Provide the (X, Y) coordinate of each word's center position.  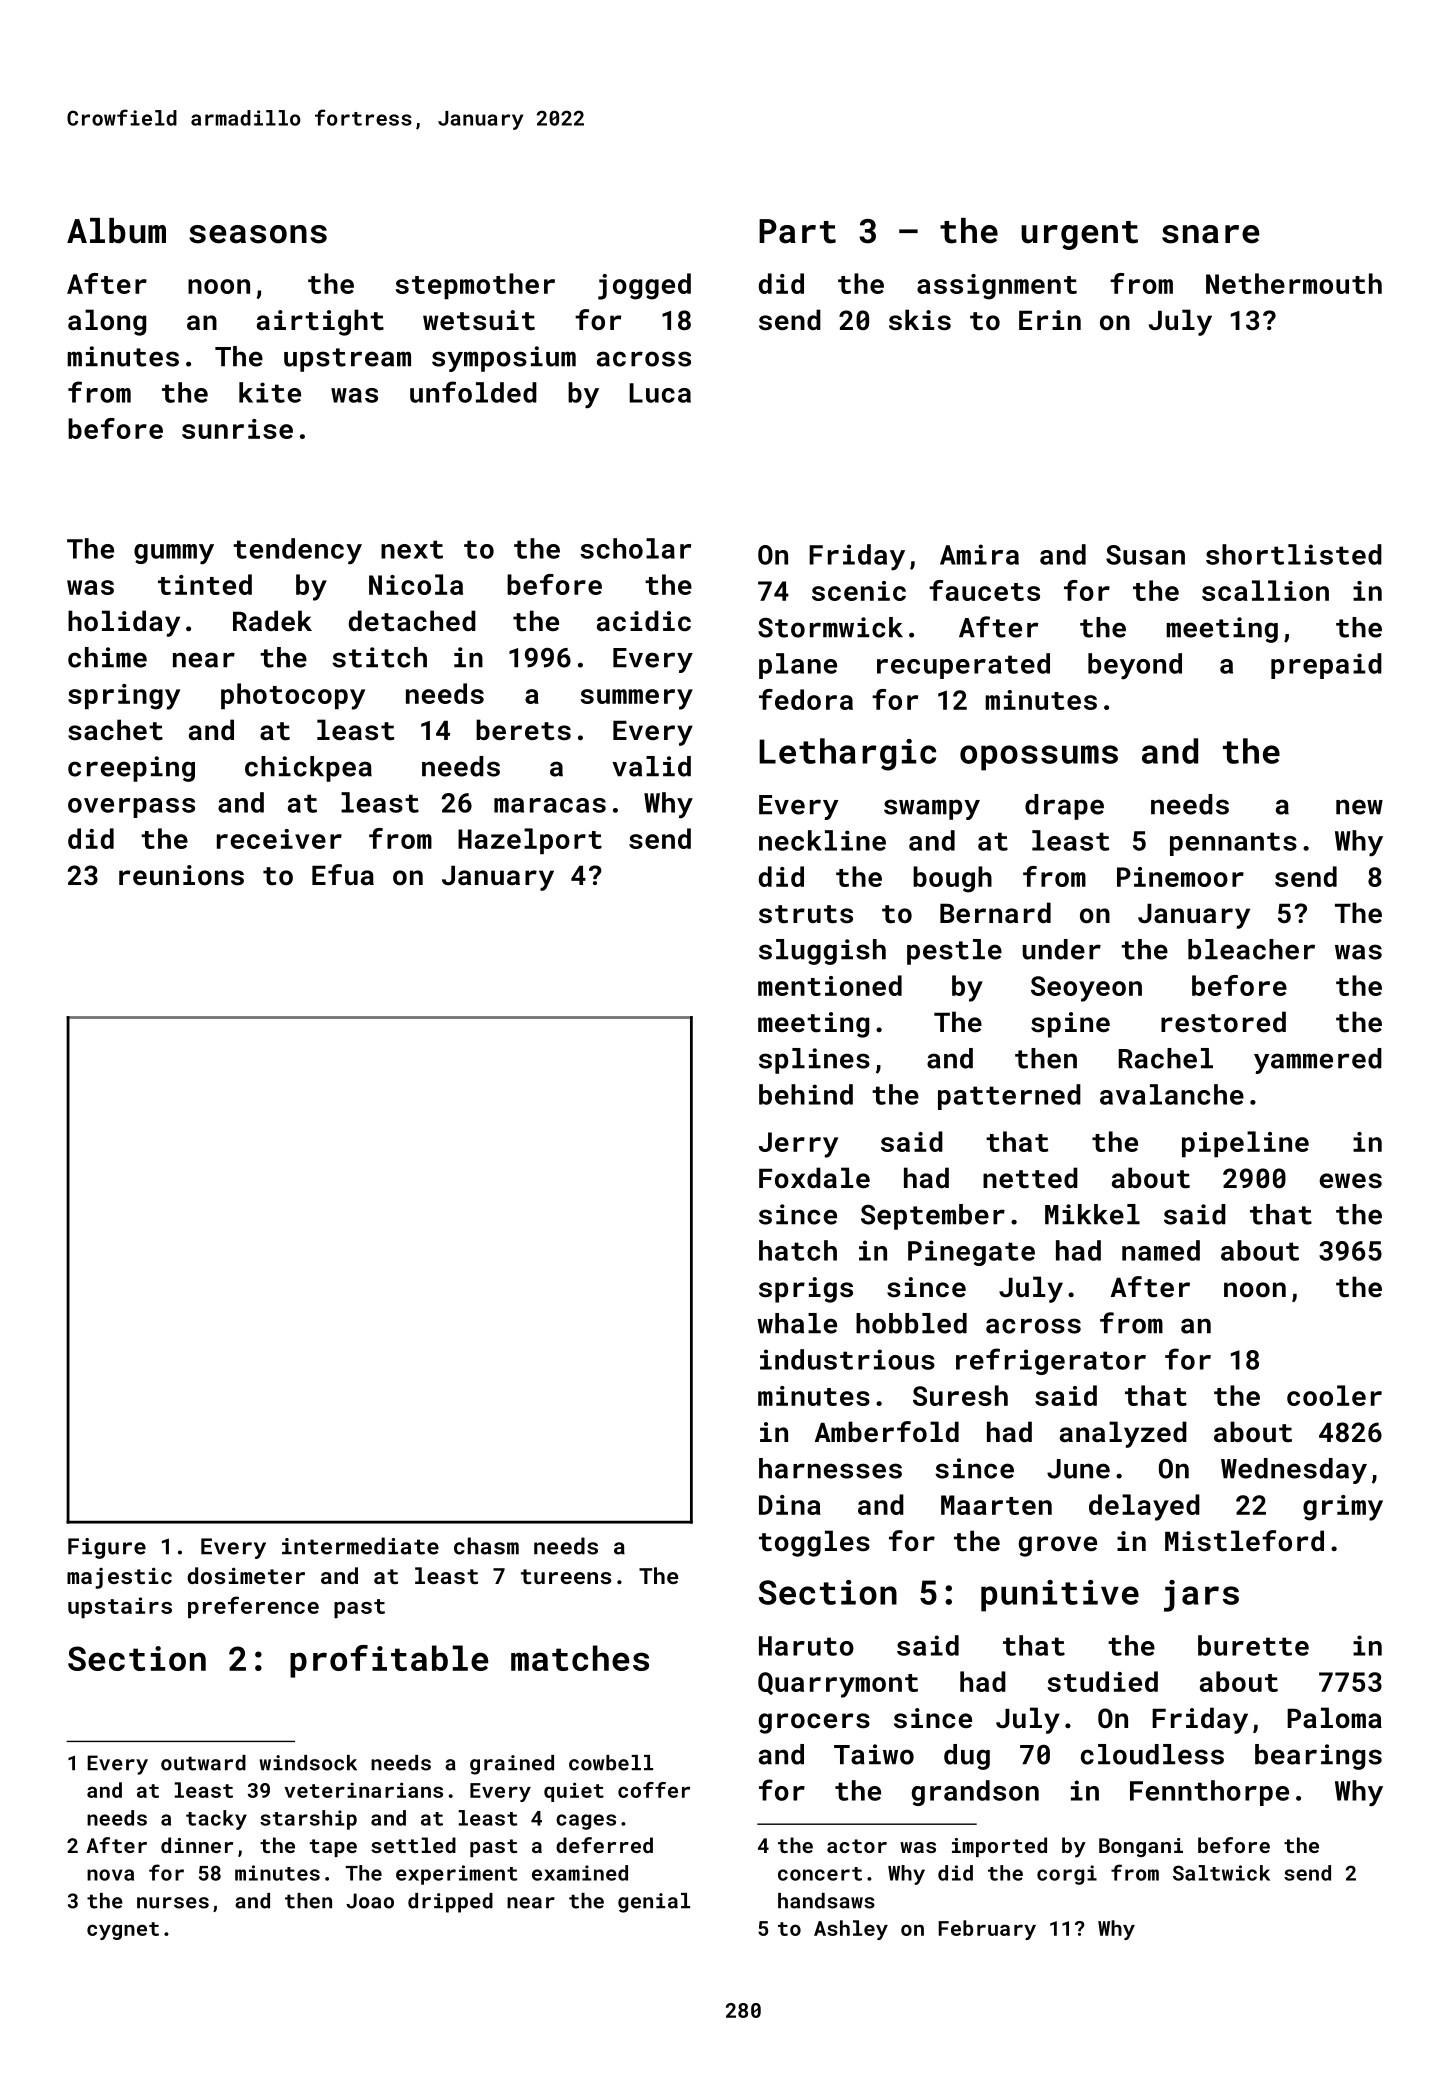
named (1161, 1250)
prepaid (1326, 666)
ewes (1351, 1181)
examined (580, 1873)
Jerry (798, 1145)
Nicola (416, 584)
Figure (107, 1548)
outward (203, 1763)
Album (116, 231)
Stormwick (830, 627)
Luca (660, 393)
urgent (1079, 235)
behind (806, 1094)
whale (797, 1323)
